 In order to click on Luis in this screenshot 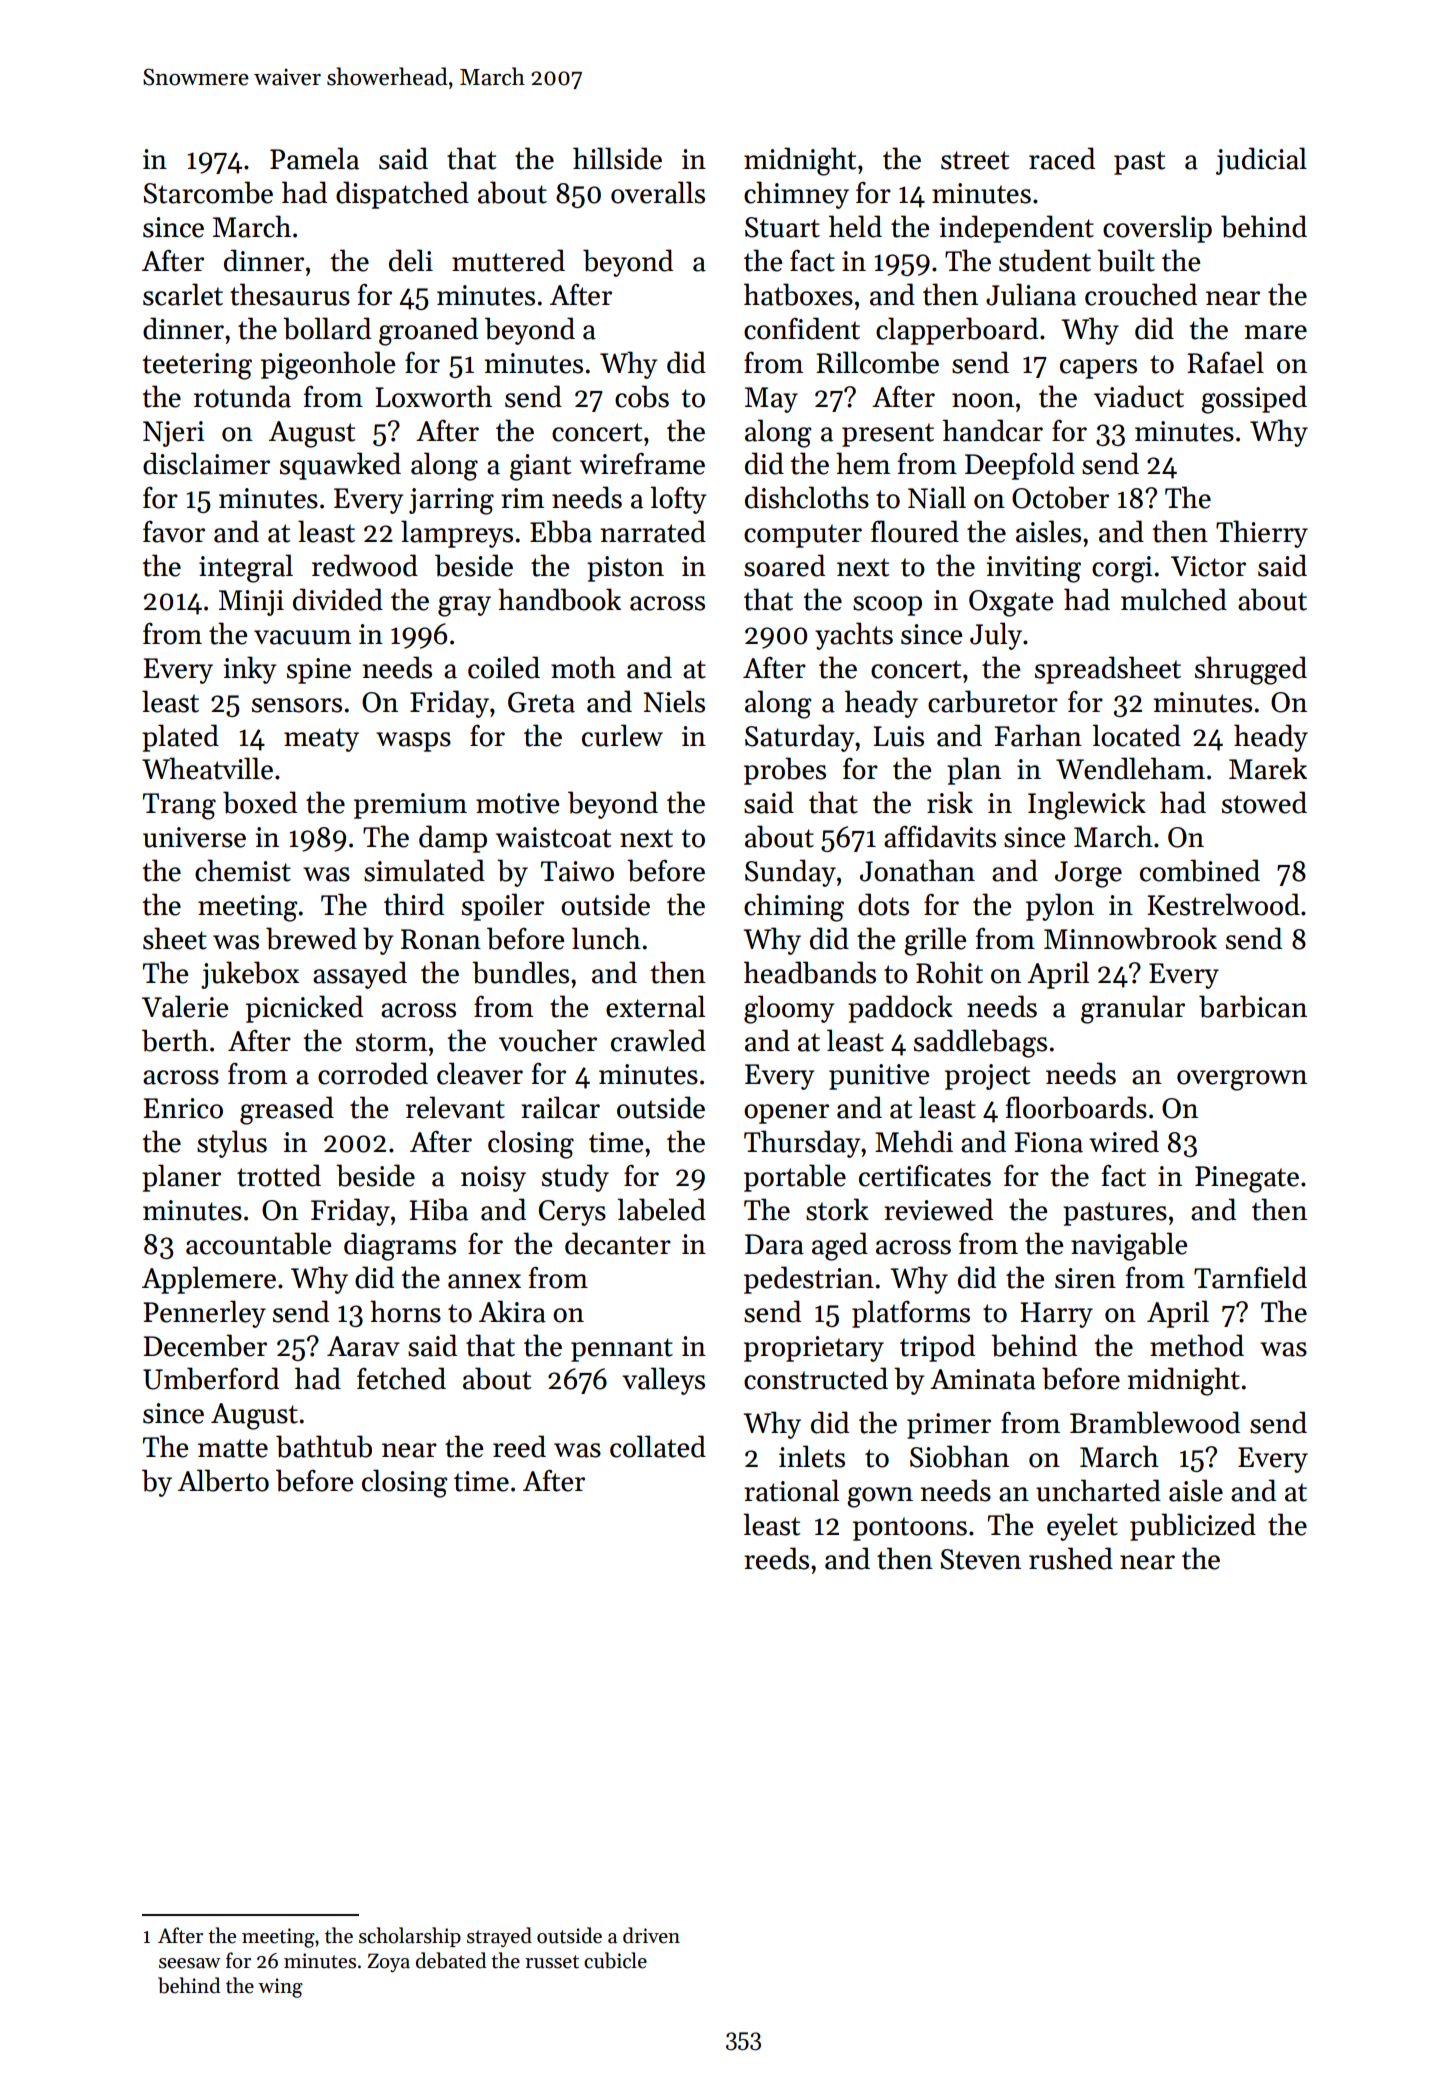, I will do `click(898, 736)`.
